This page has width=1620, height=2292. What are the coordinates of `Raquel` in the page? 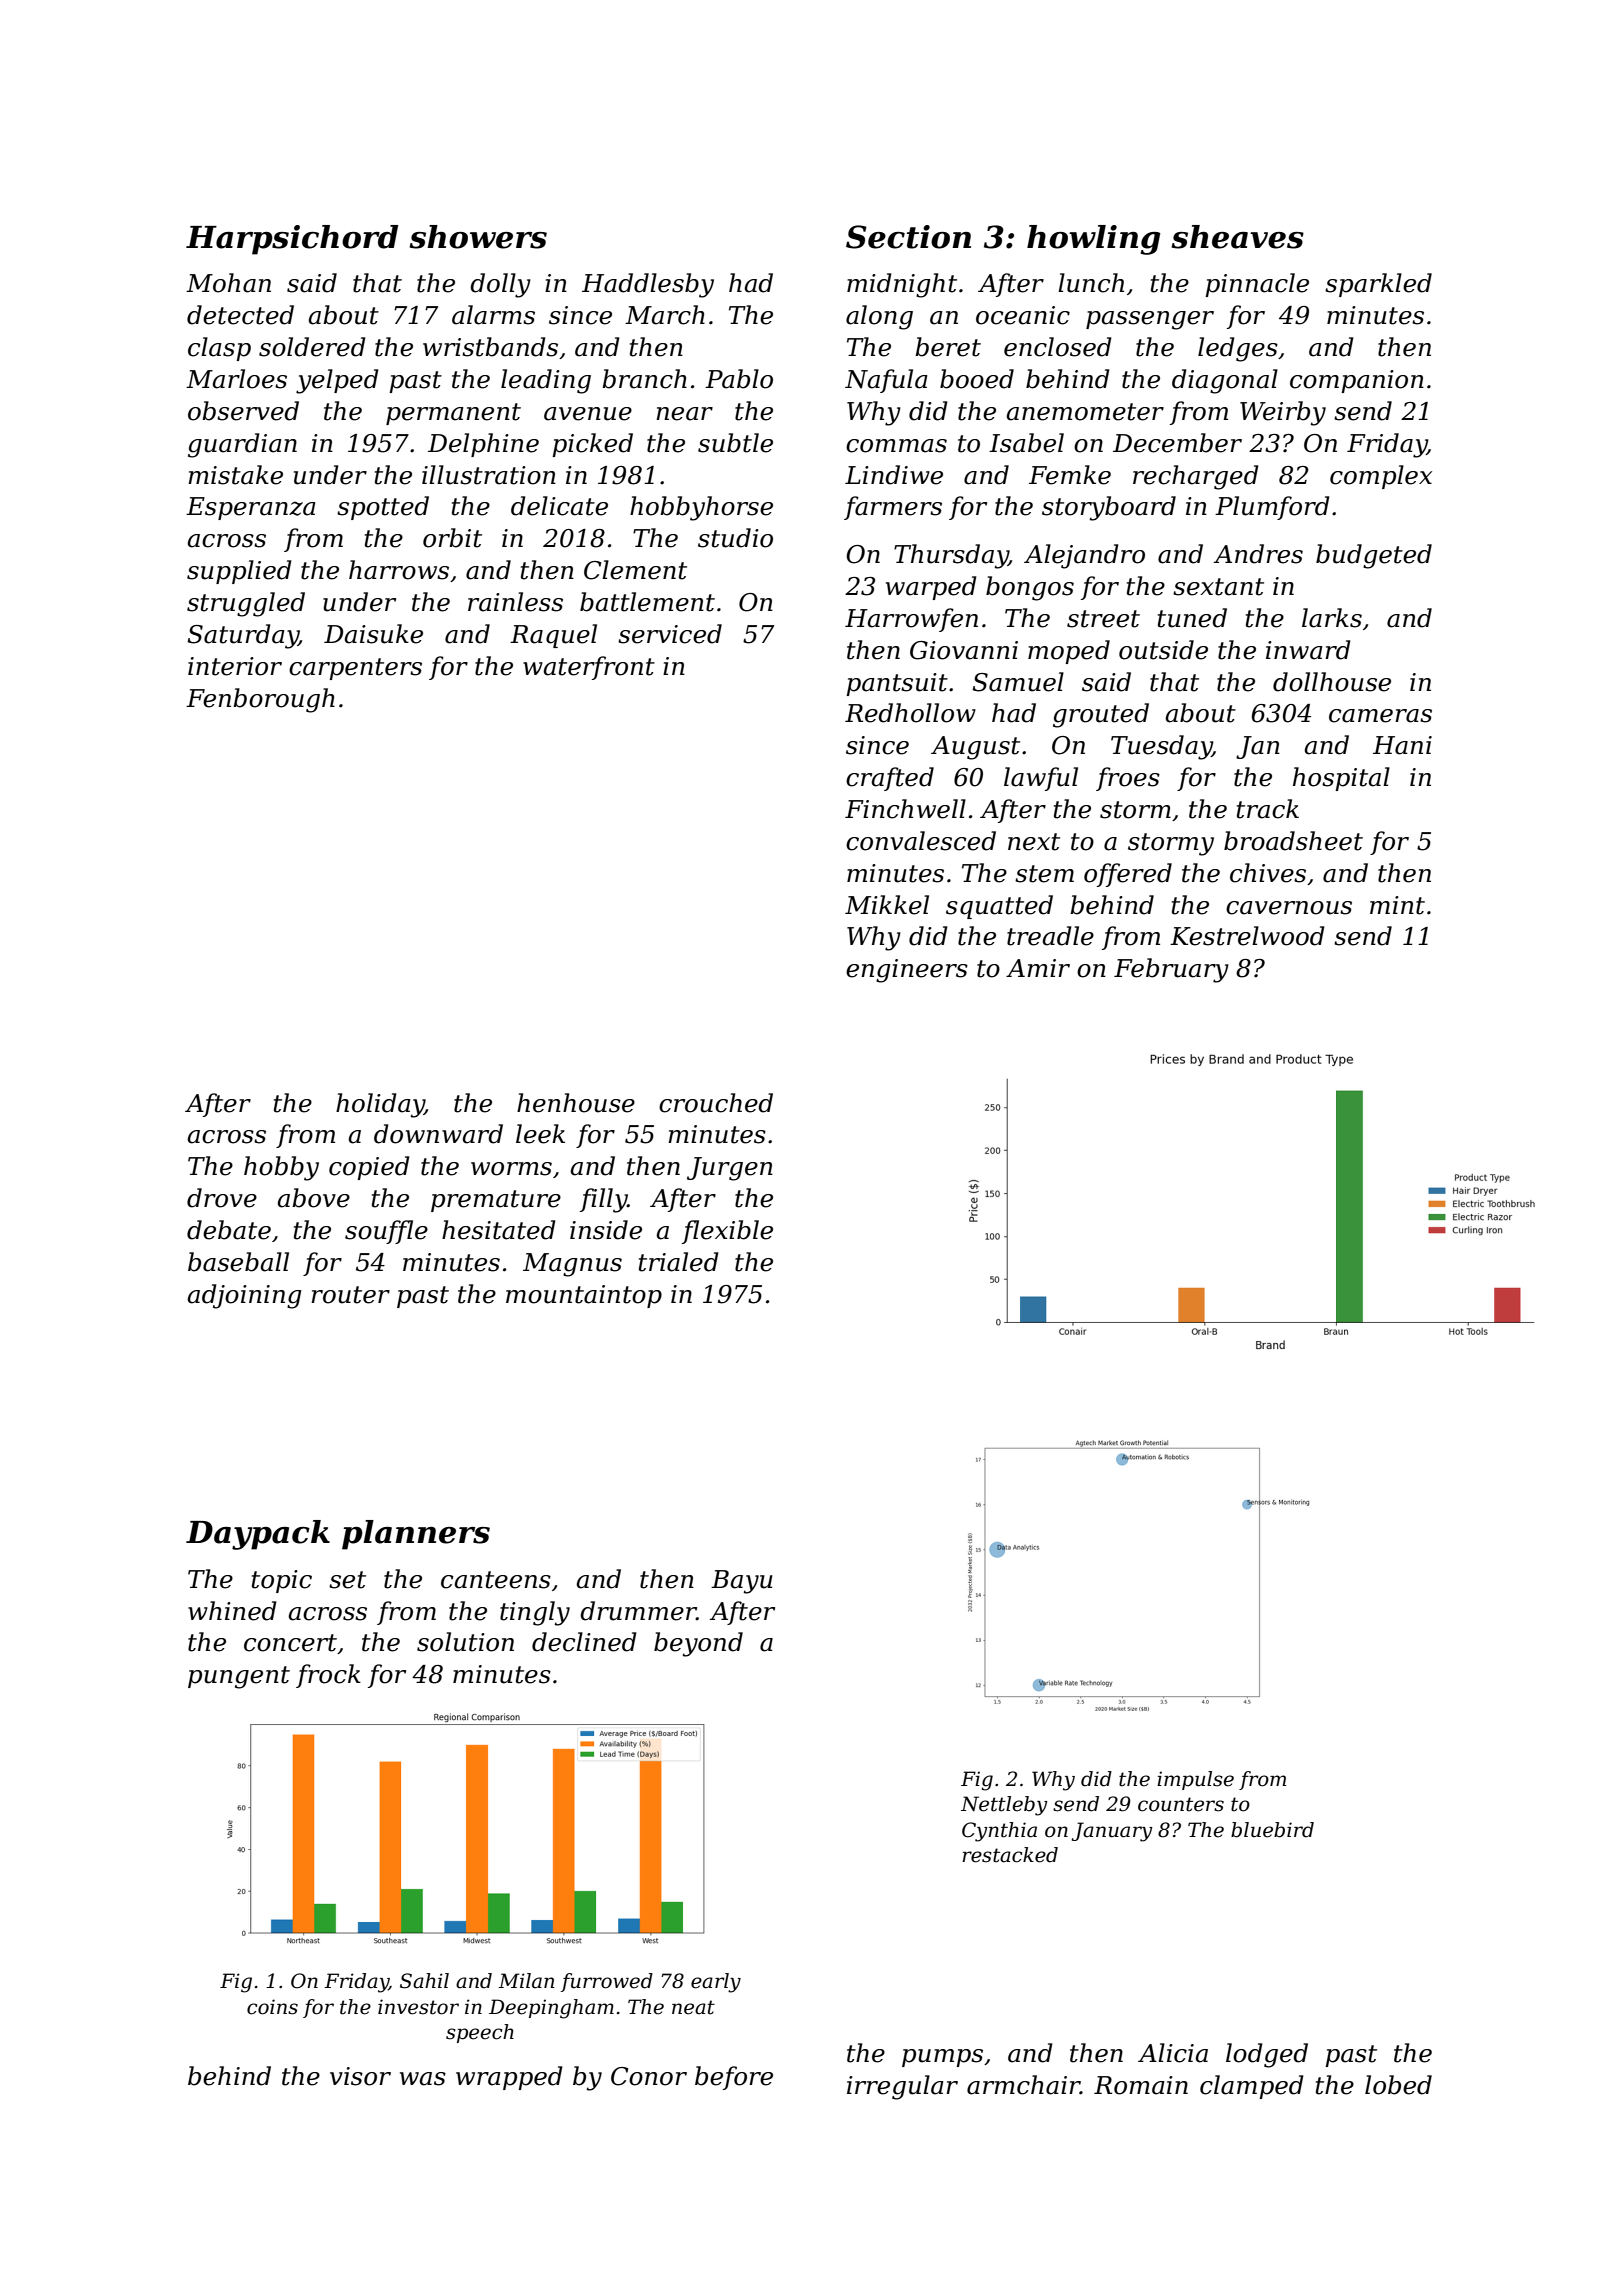 It's located at (553, 636).
